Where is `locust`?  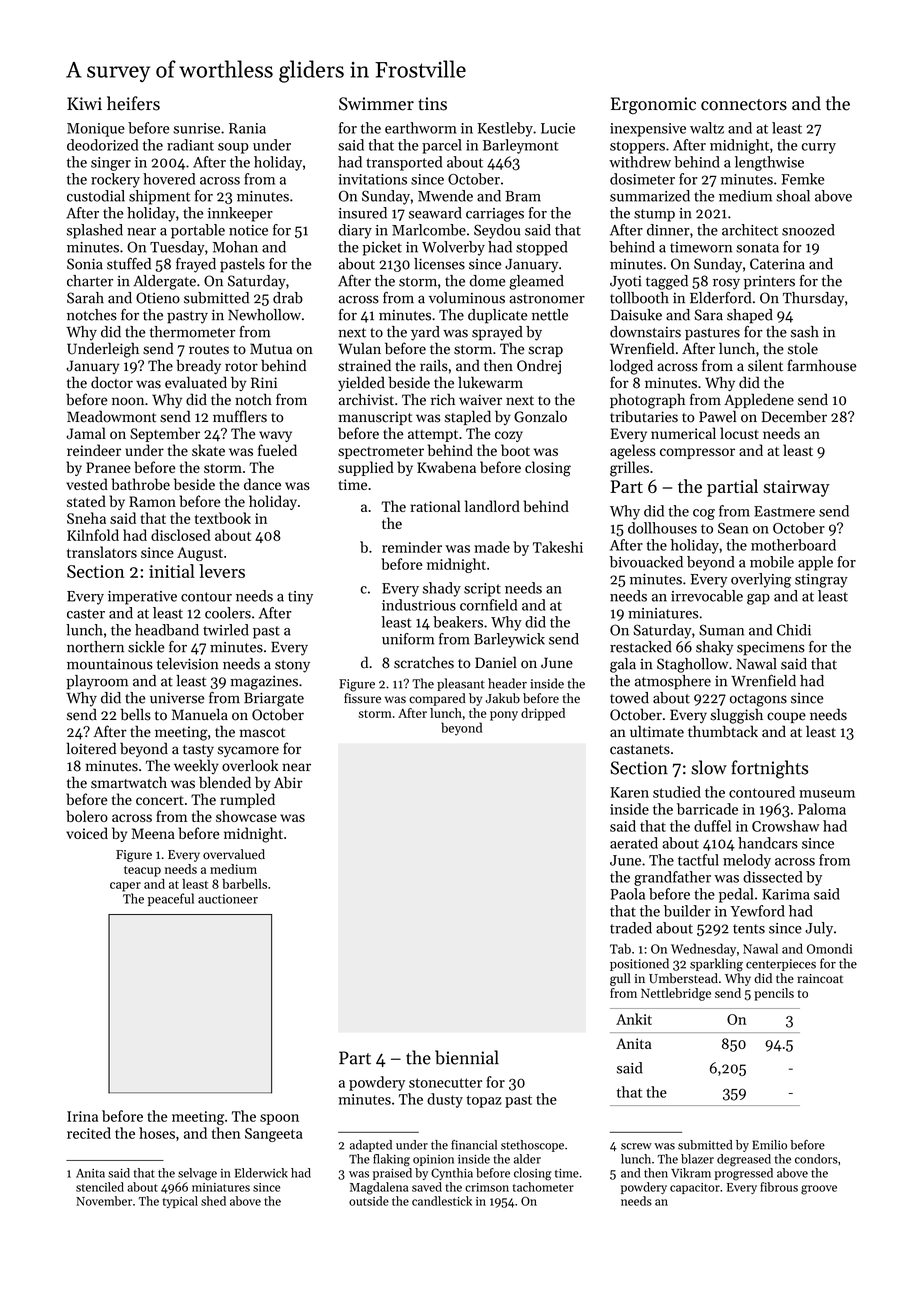 locust is located at coordinates (739, 433).
